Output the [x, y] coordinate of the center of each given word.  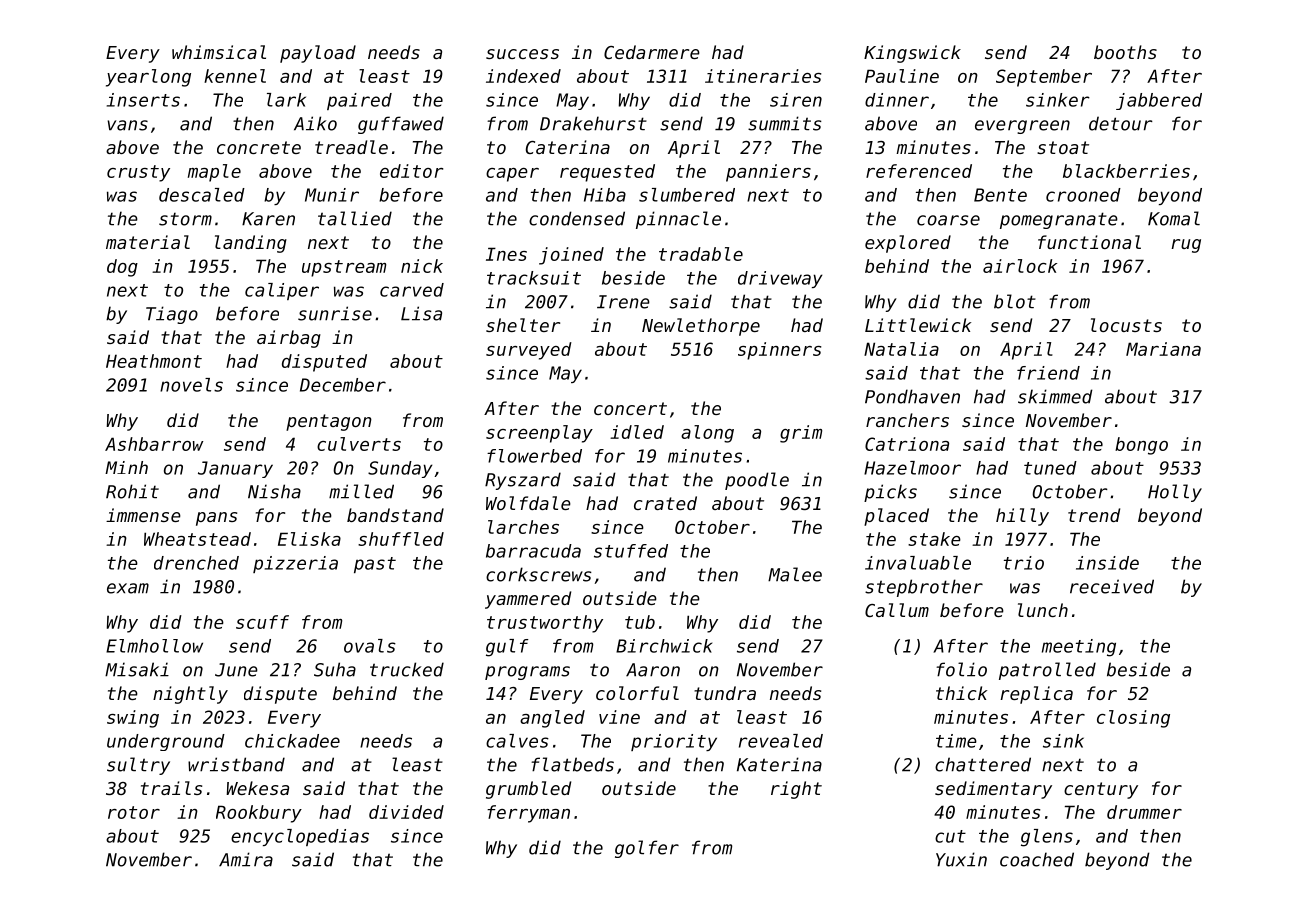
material [148, 242]
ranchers [907, 420]
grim [801, 434]
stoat [1063, 147]
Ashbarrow [154, 444]
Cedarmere [652, 52]
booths [1125, 52]
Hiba [605, 195]
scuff [262, 622]
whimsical [219, 52]
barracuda [533, 551]
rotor [134, 812]
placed [896, 517]
